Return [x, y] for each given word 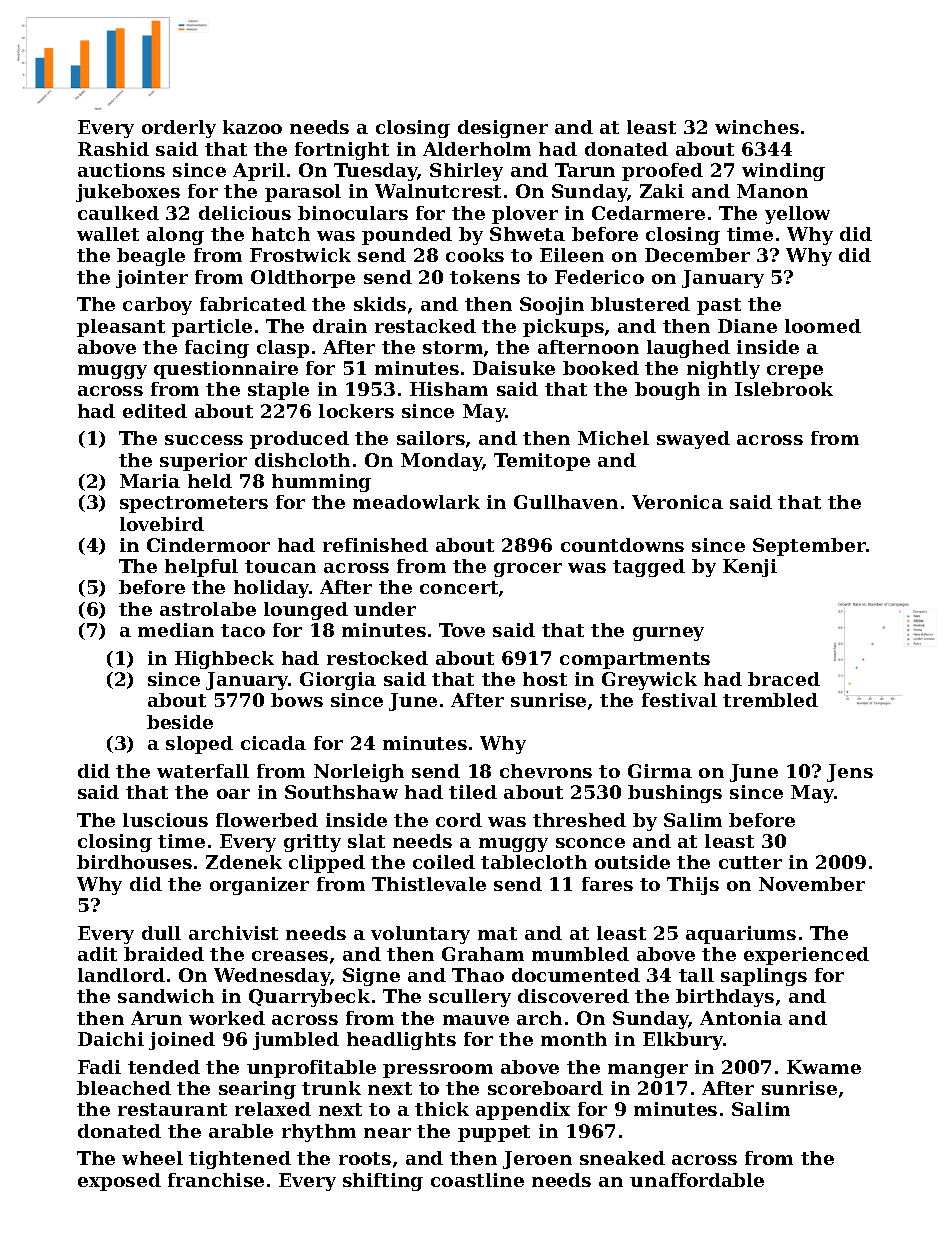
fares [607, 884]
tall [696, 975]
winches [757, 127]
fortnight [342, 151]
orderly [179, 129]
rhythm [319, 1133]
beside [180, 722]
